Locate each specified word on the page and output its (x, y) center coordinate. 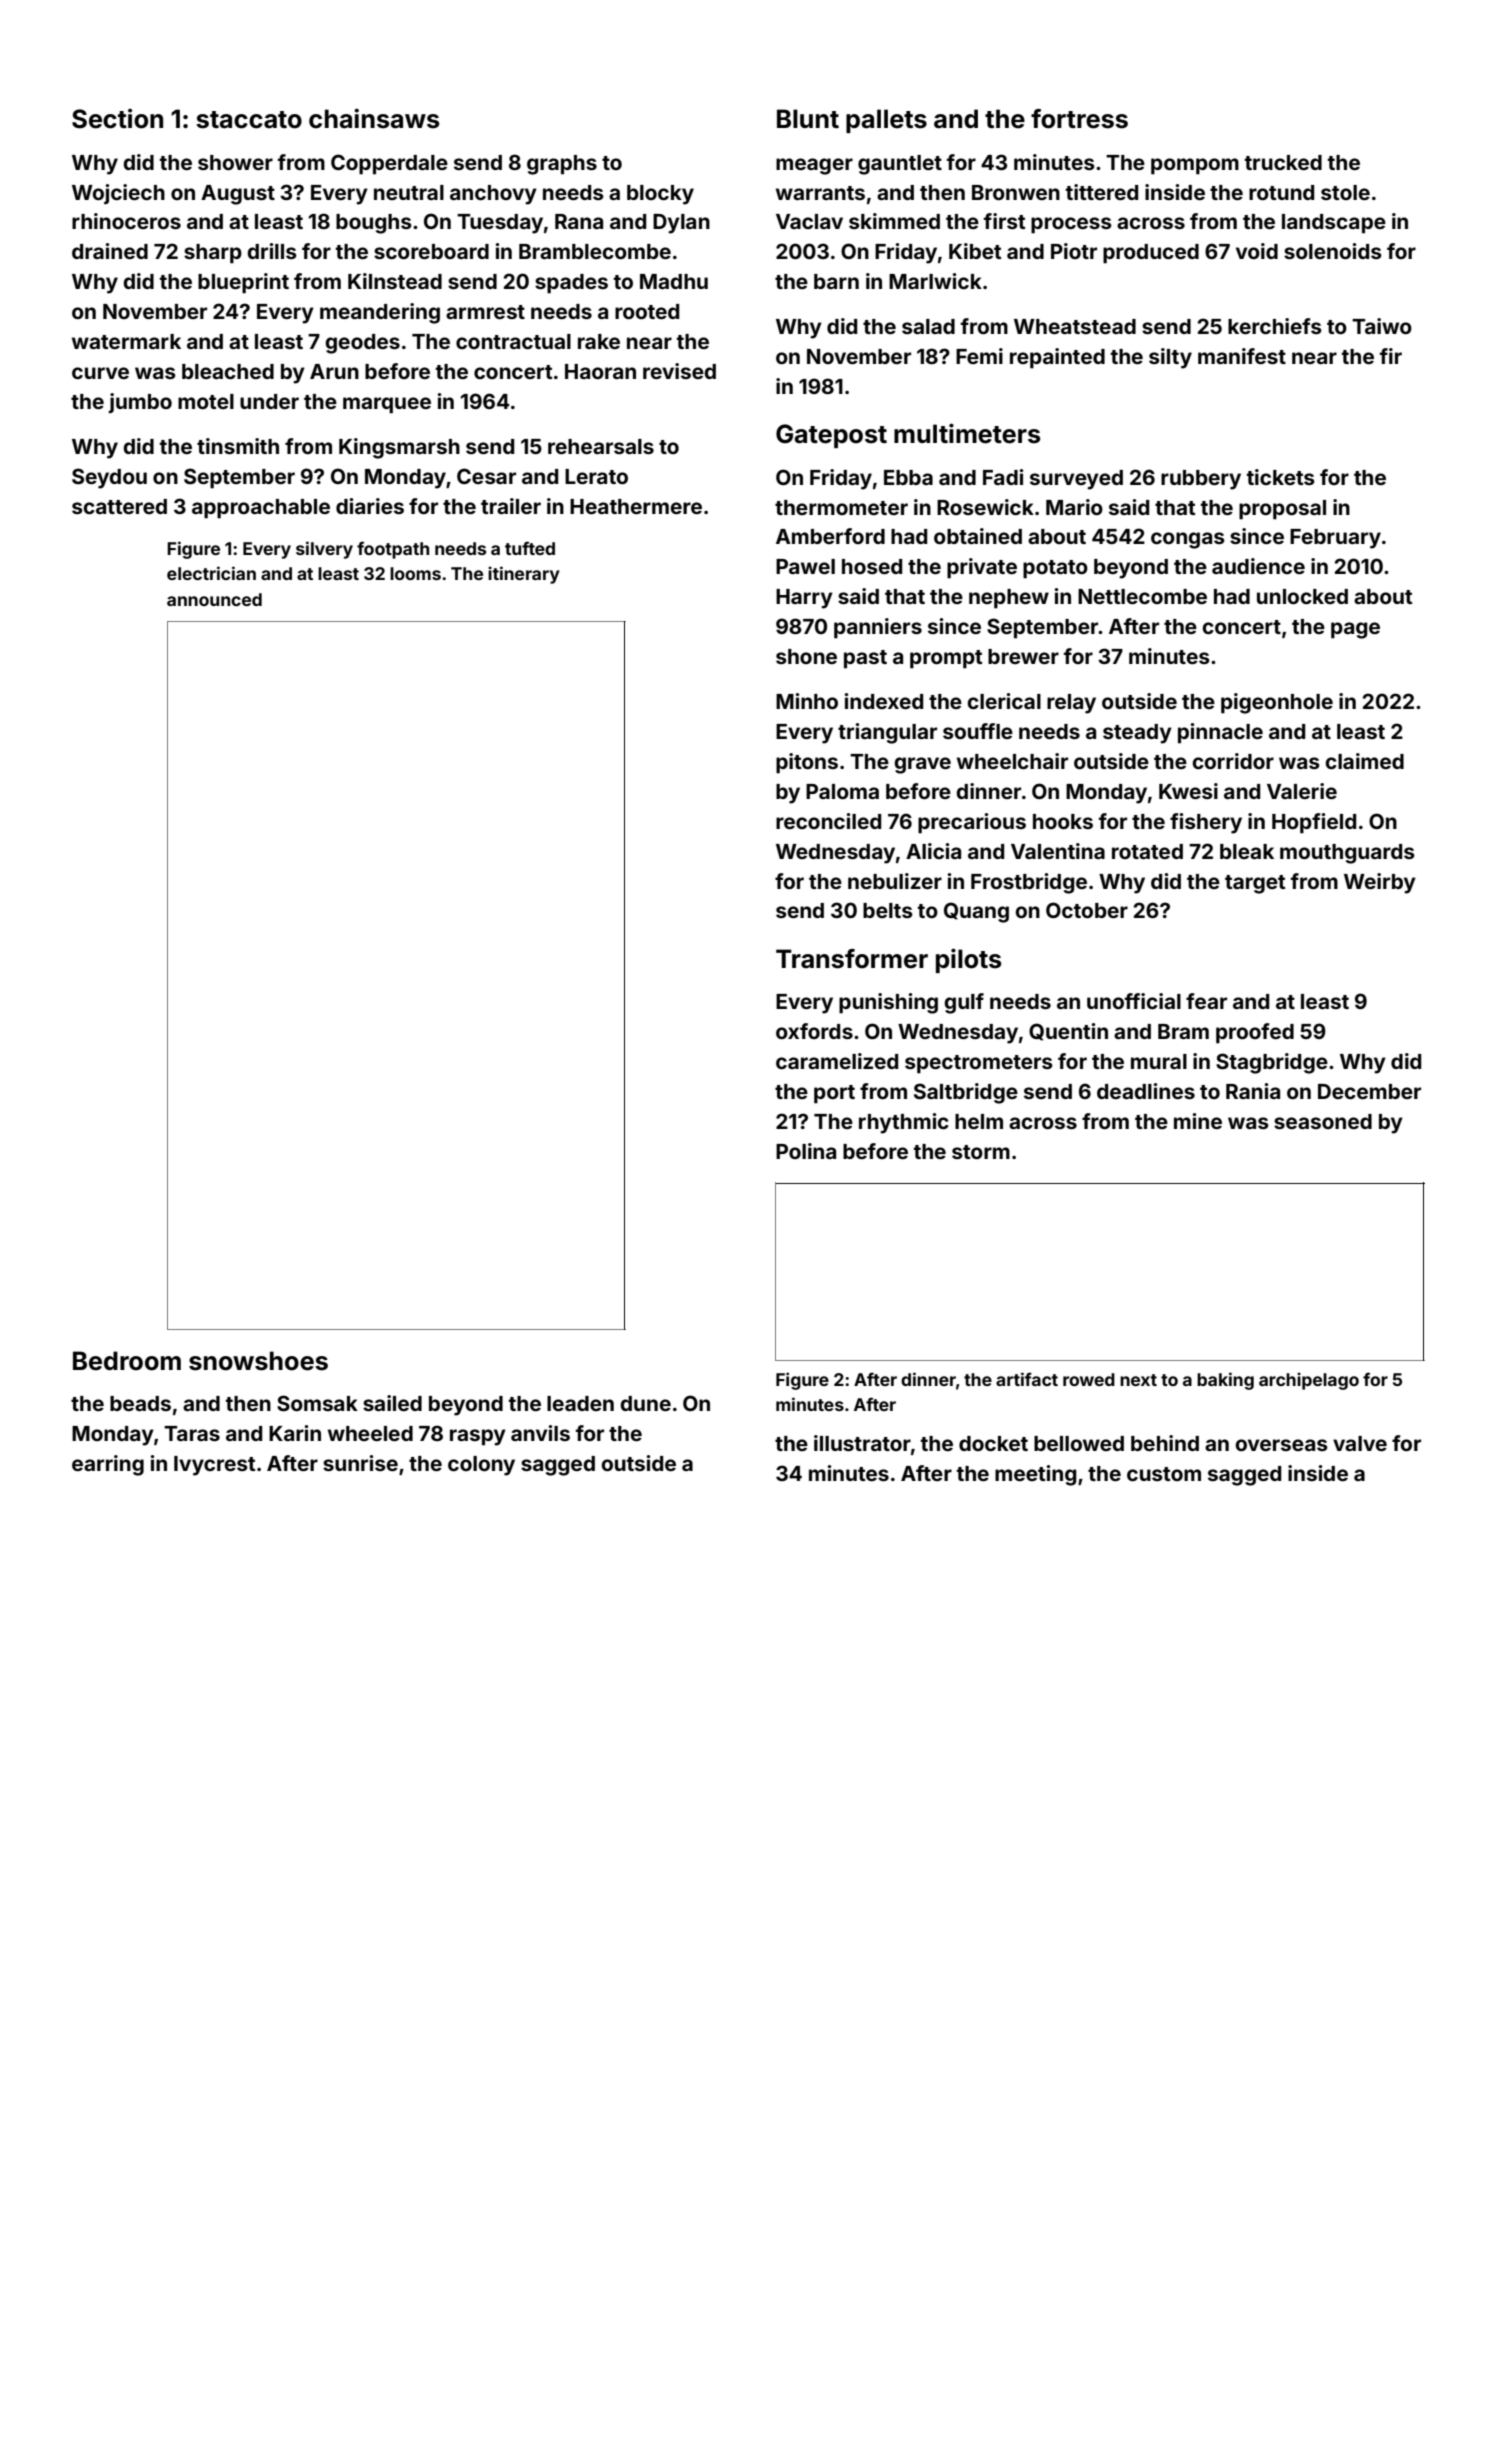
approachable (261, 509)
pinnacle (1220, 733)
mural (1159, 1061)
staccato (249, 120)
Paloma (842, 791)
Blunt (808, 118)
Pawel (805, 566)
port (834, 1094)
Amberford (830, 536)
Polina (806, 1151)
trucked (1283, 162)
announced (214, 599)
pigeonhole (1277, 703)
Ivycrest (215, 1466)
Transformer (852, 959)
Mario (1074, 507)
